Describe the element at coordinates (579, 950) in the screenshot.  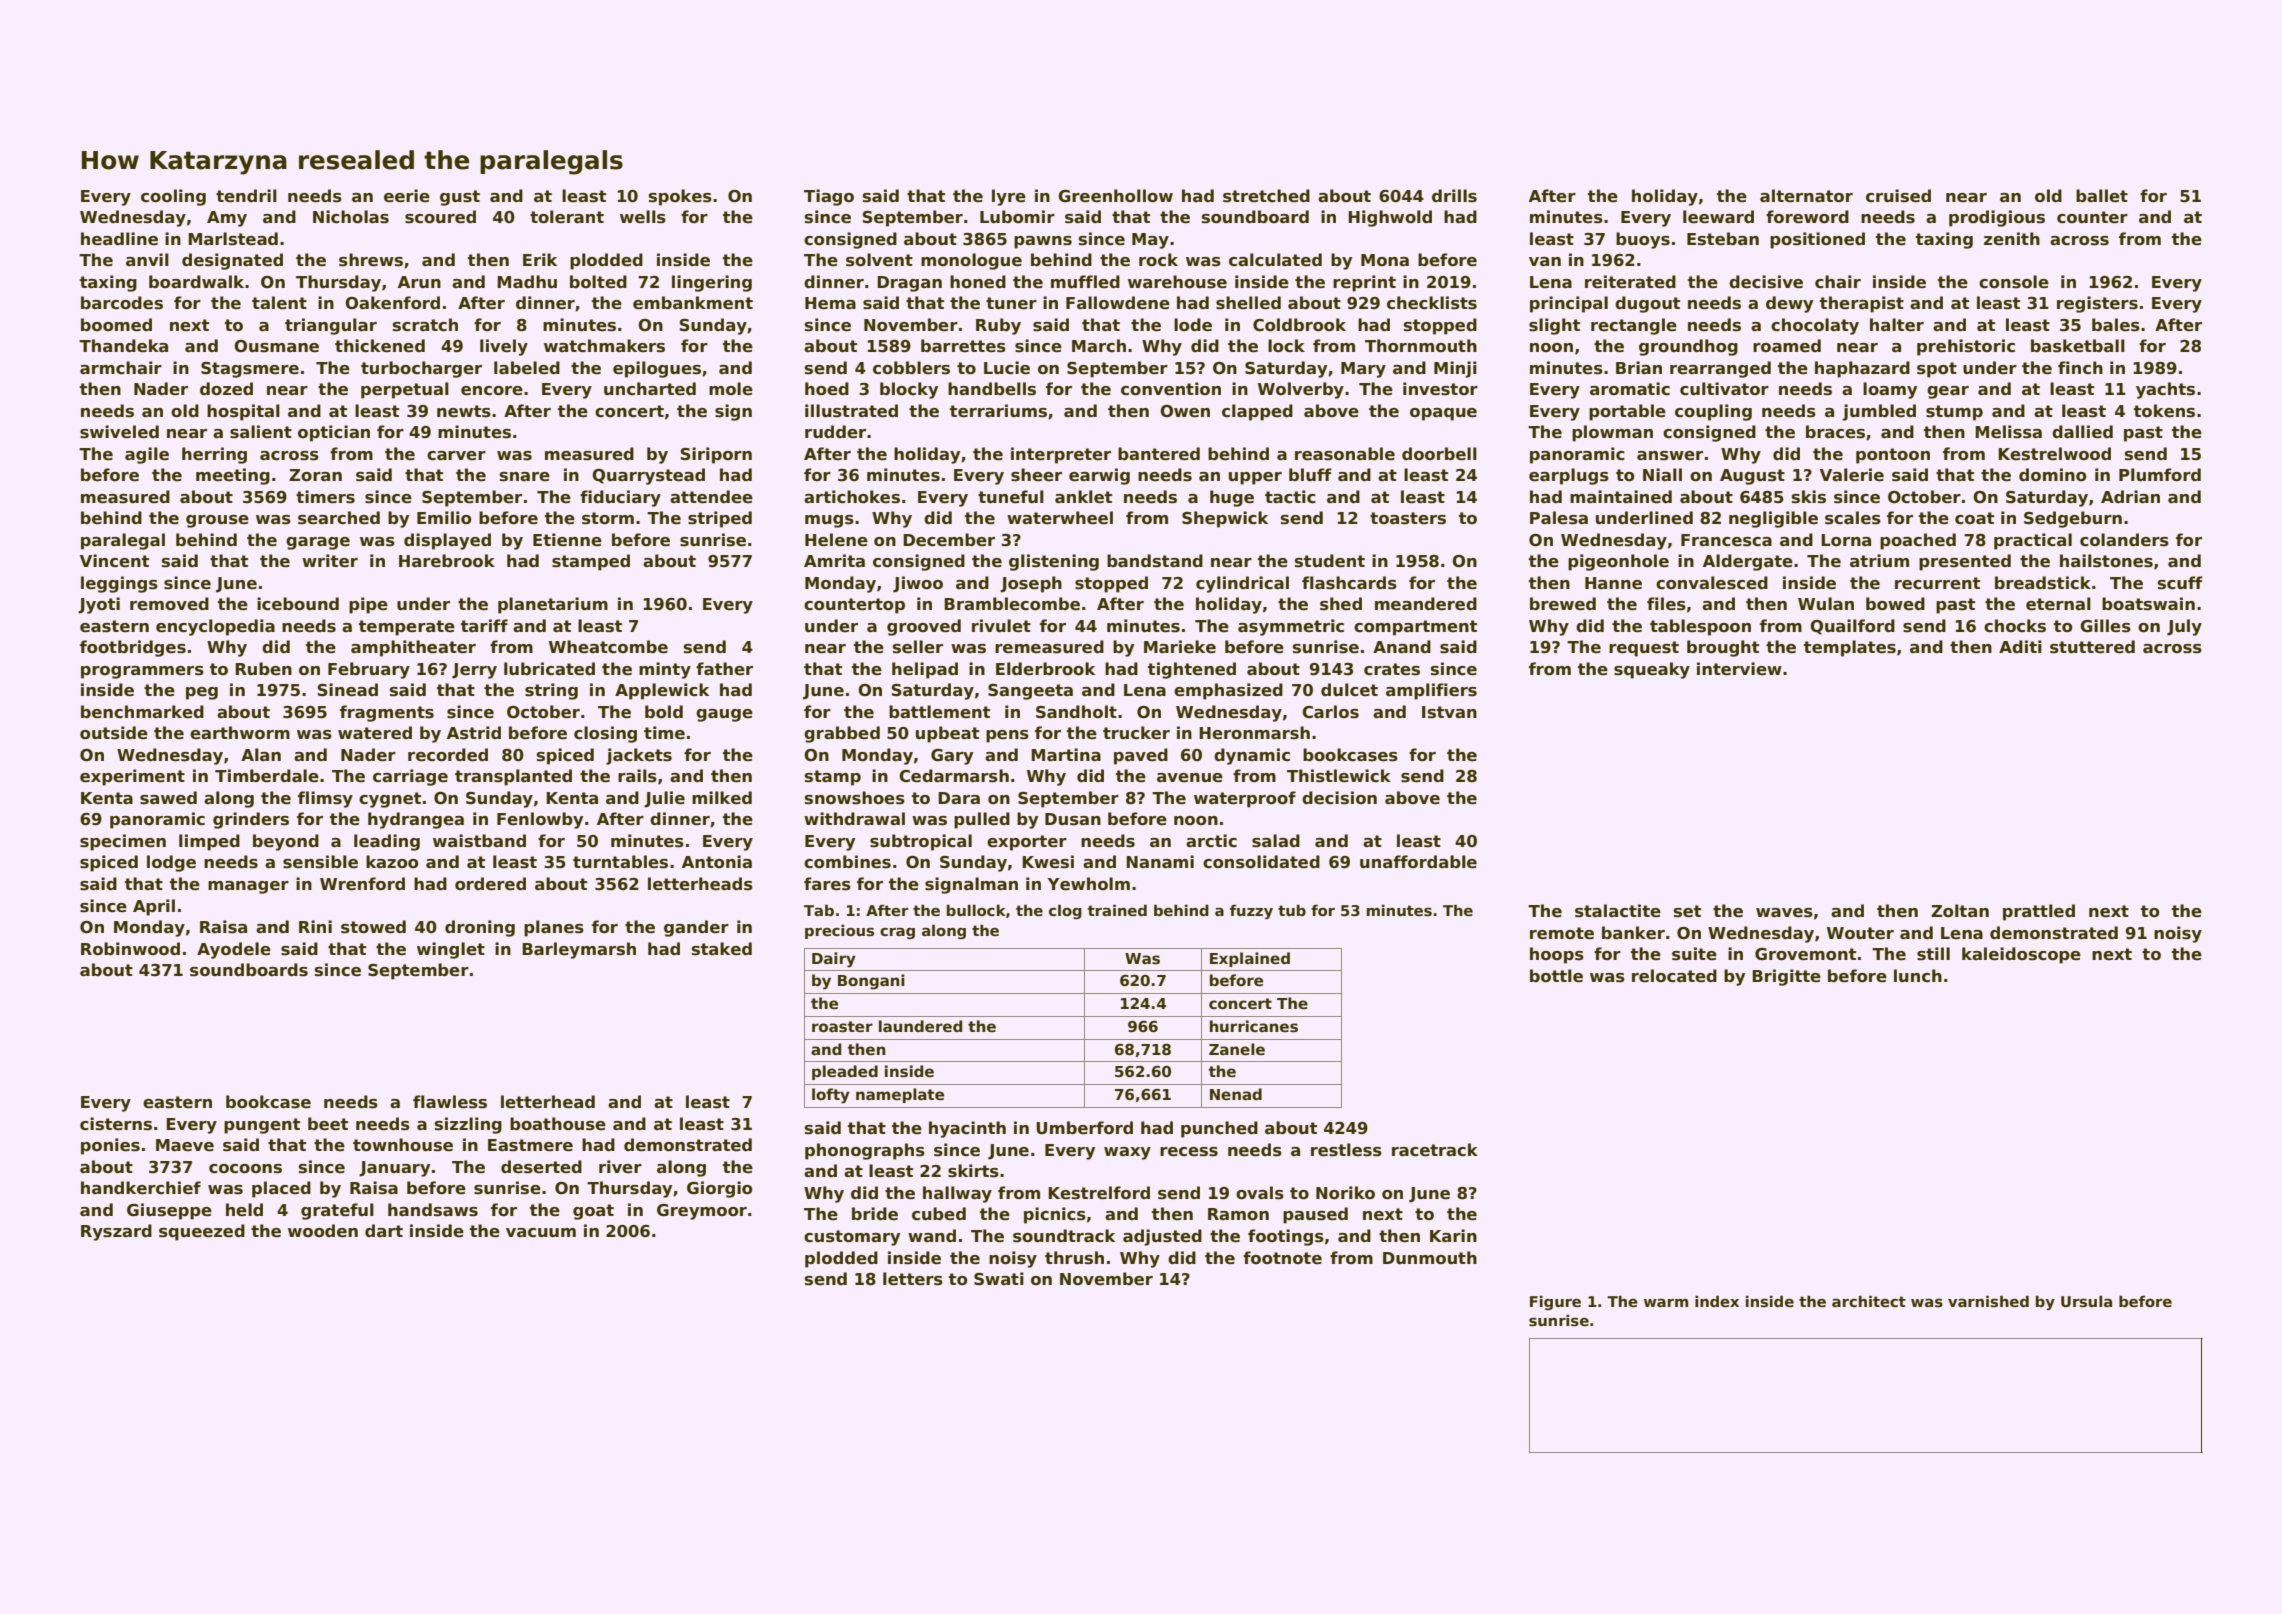
I see `Barleymarsh` at that location.
